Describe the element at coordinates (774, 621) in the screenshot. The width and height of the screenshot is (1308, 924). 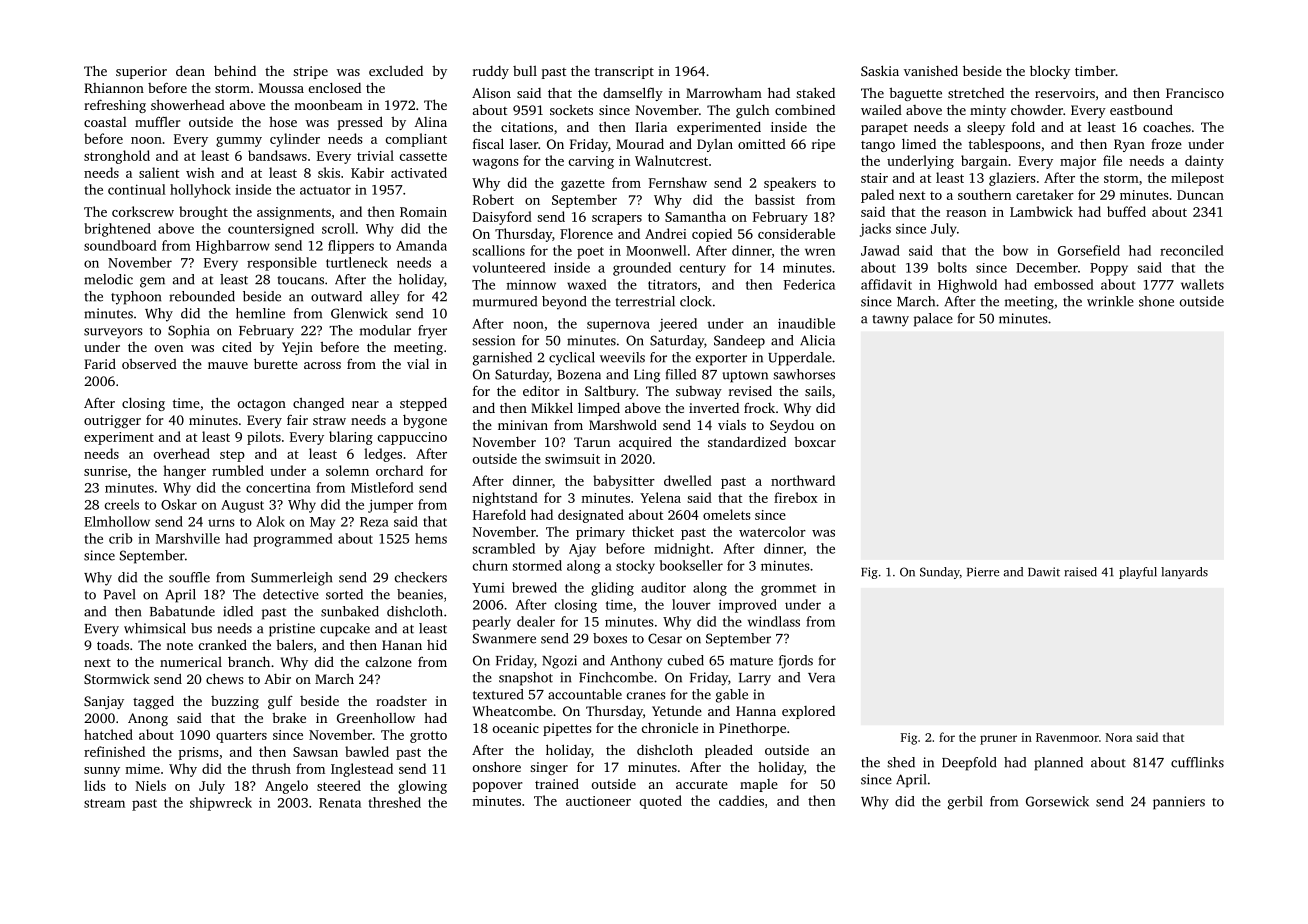
I see `windlass` at that location.
